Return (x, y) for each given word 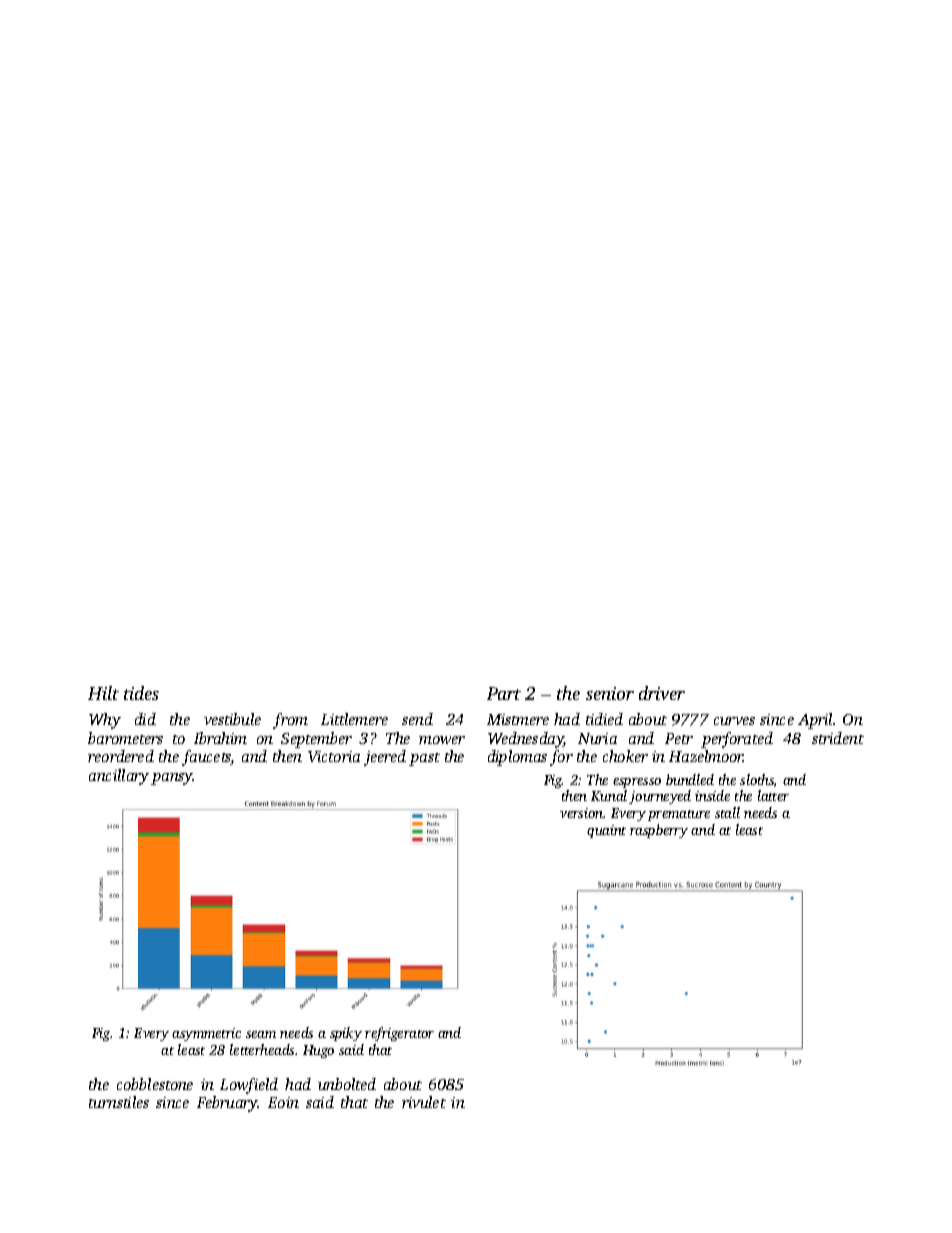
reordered (121, 756)
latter (773, 795)
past (424, 759)
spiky (346, 1034)
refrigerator (399, 1034)
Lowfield (249, 1086)
